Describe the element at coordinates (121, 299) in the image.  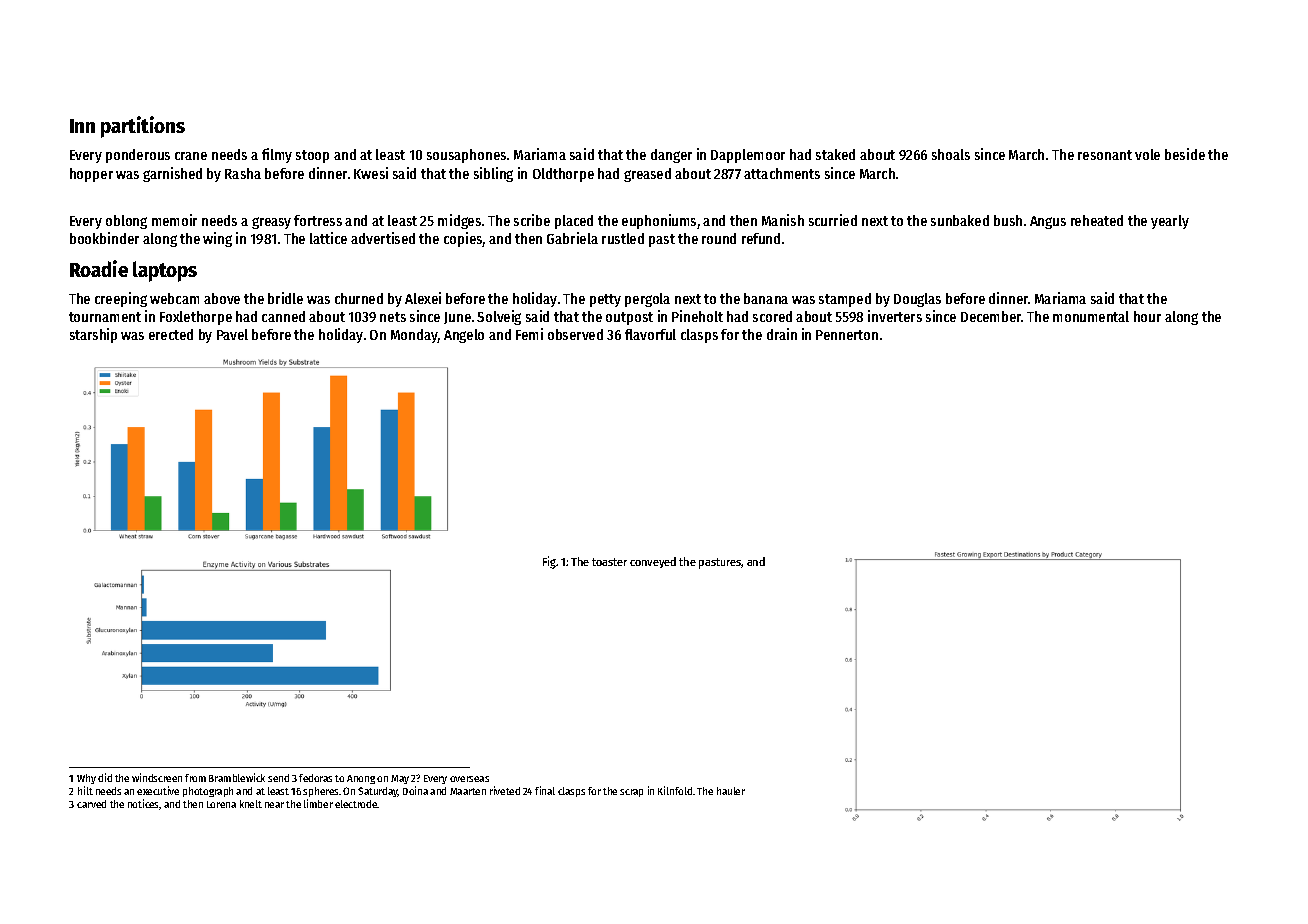
I see `creeping` at that location.
